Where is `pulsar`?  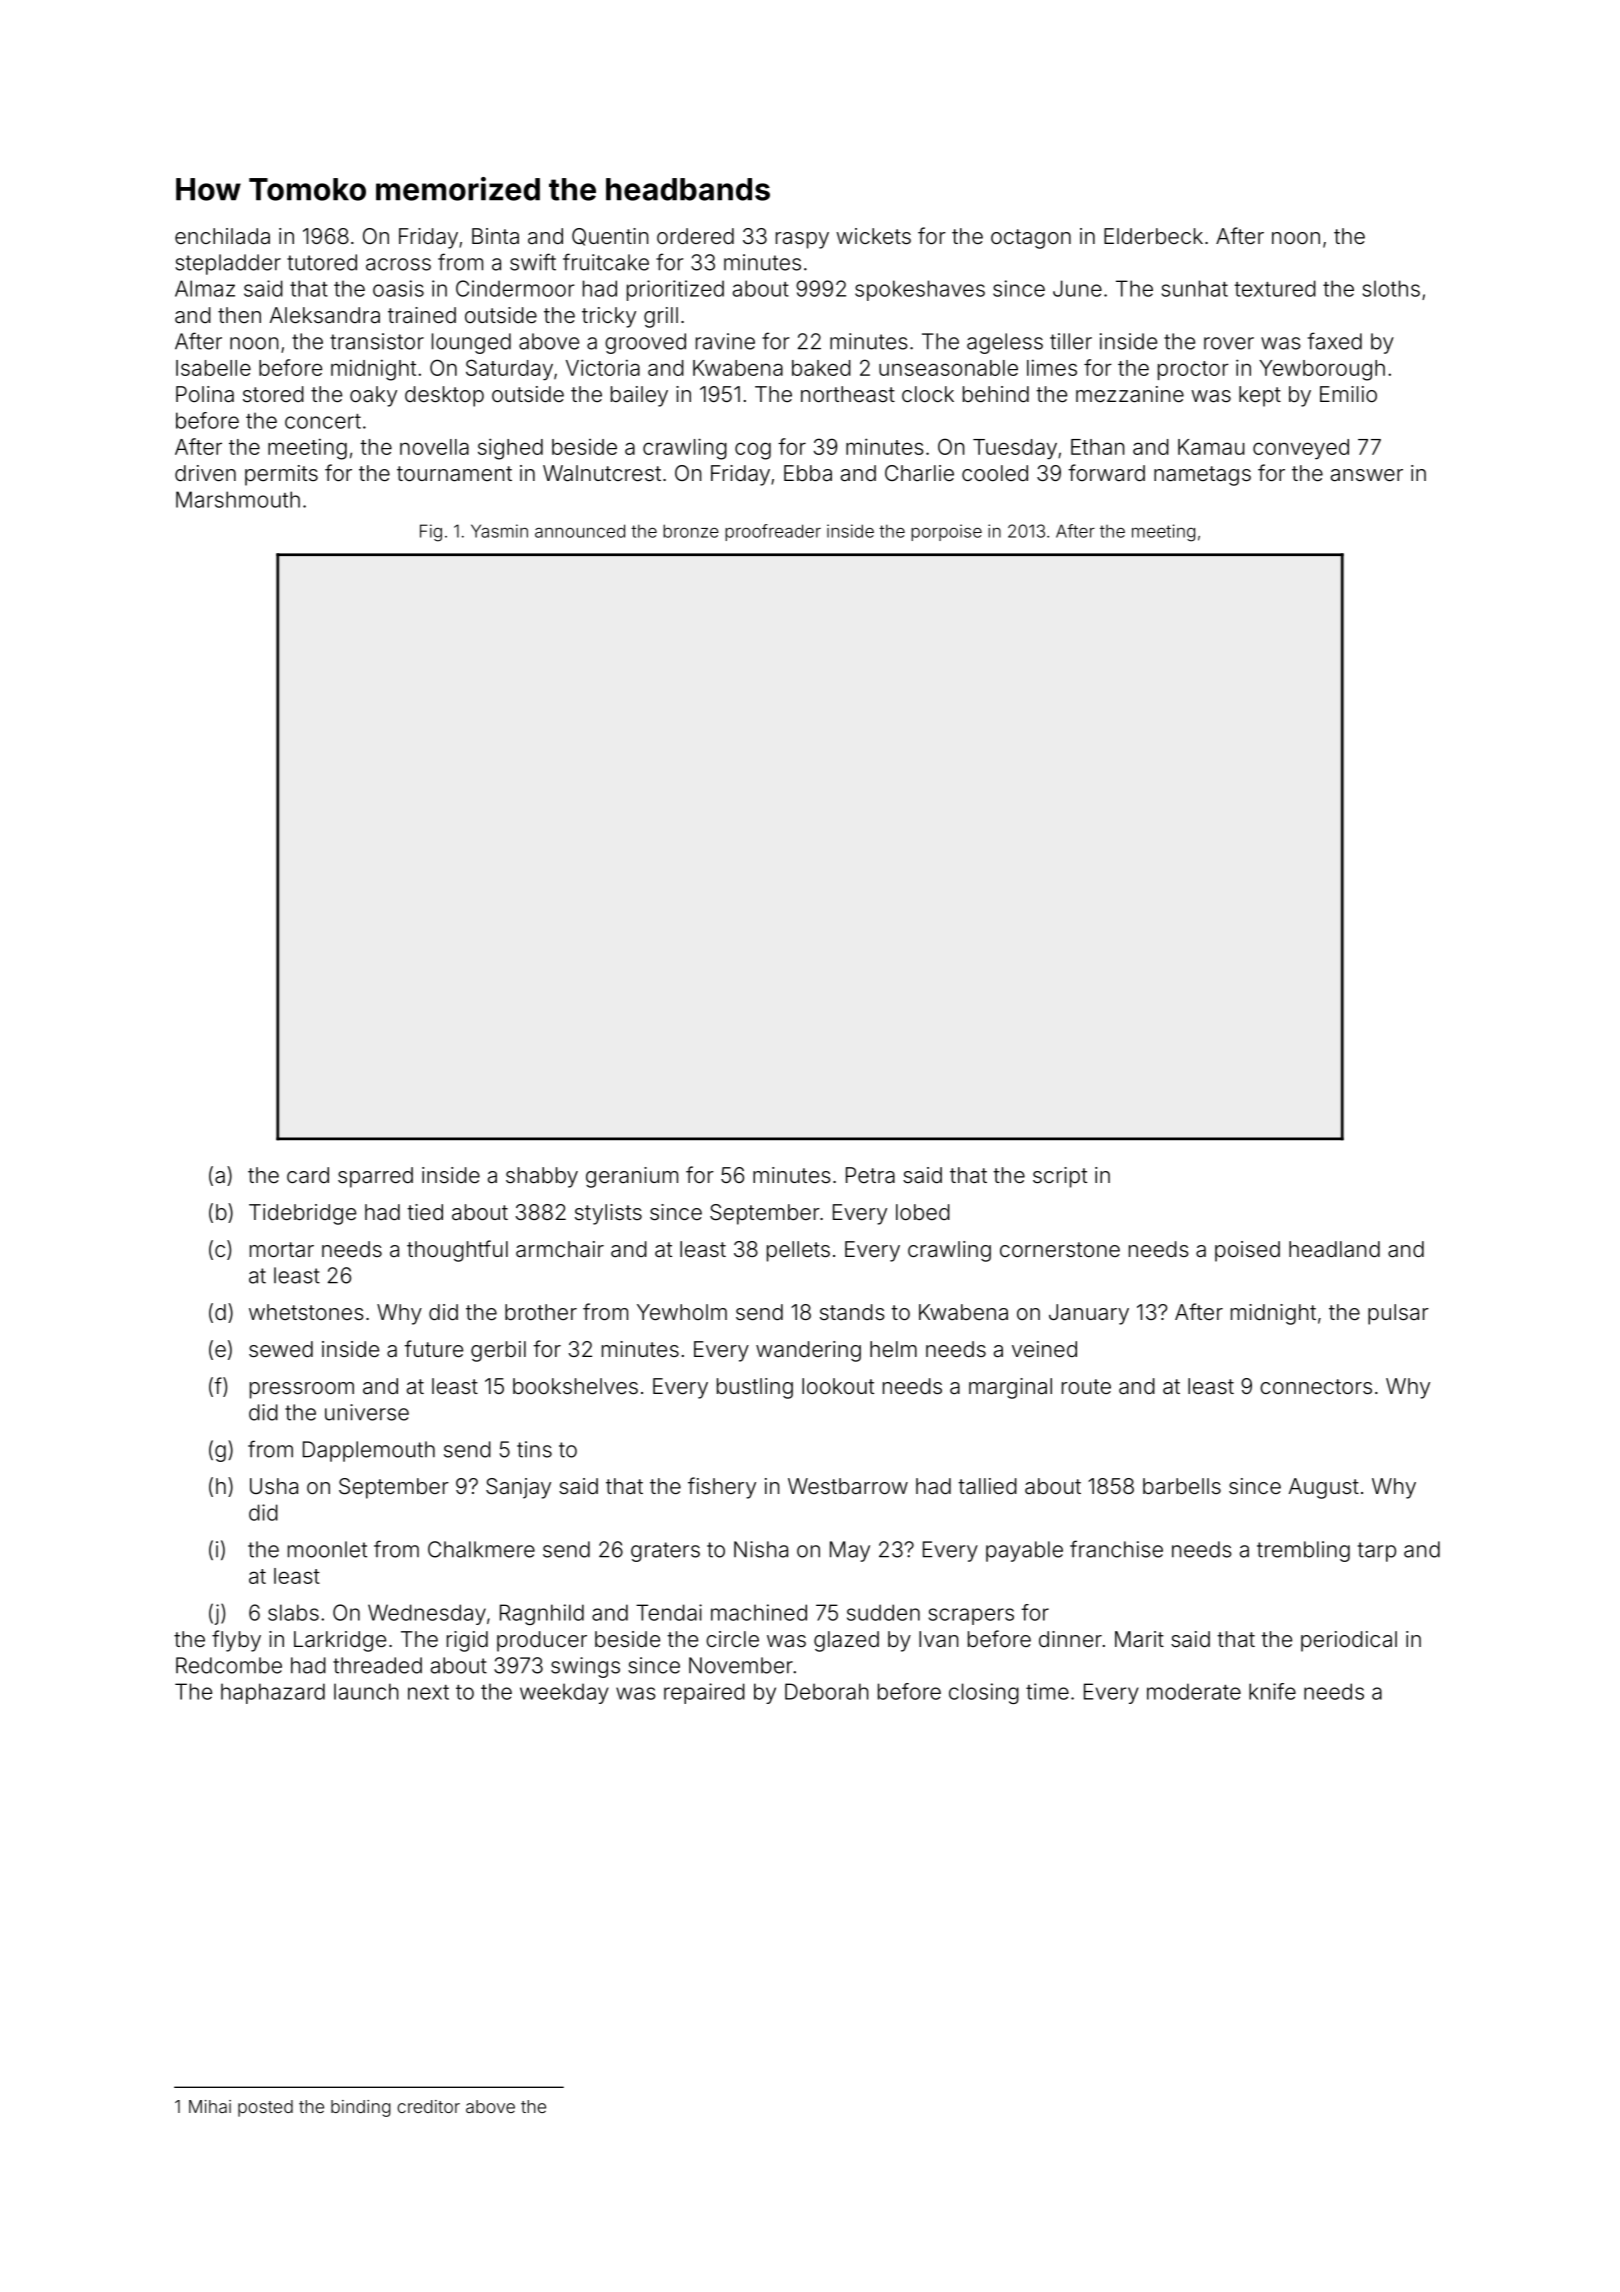
pulsar is located at coordinates (1398, 1314).
